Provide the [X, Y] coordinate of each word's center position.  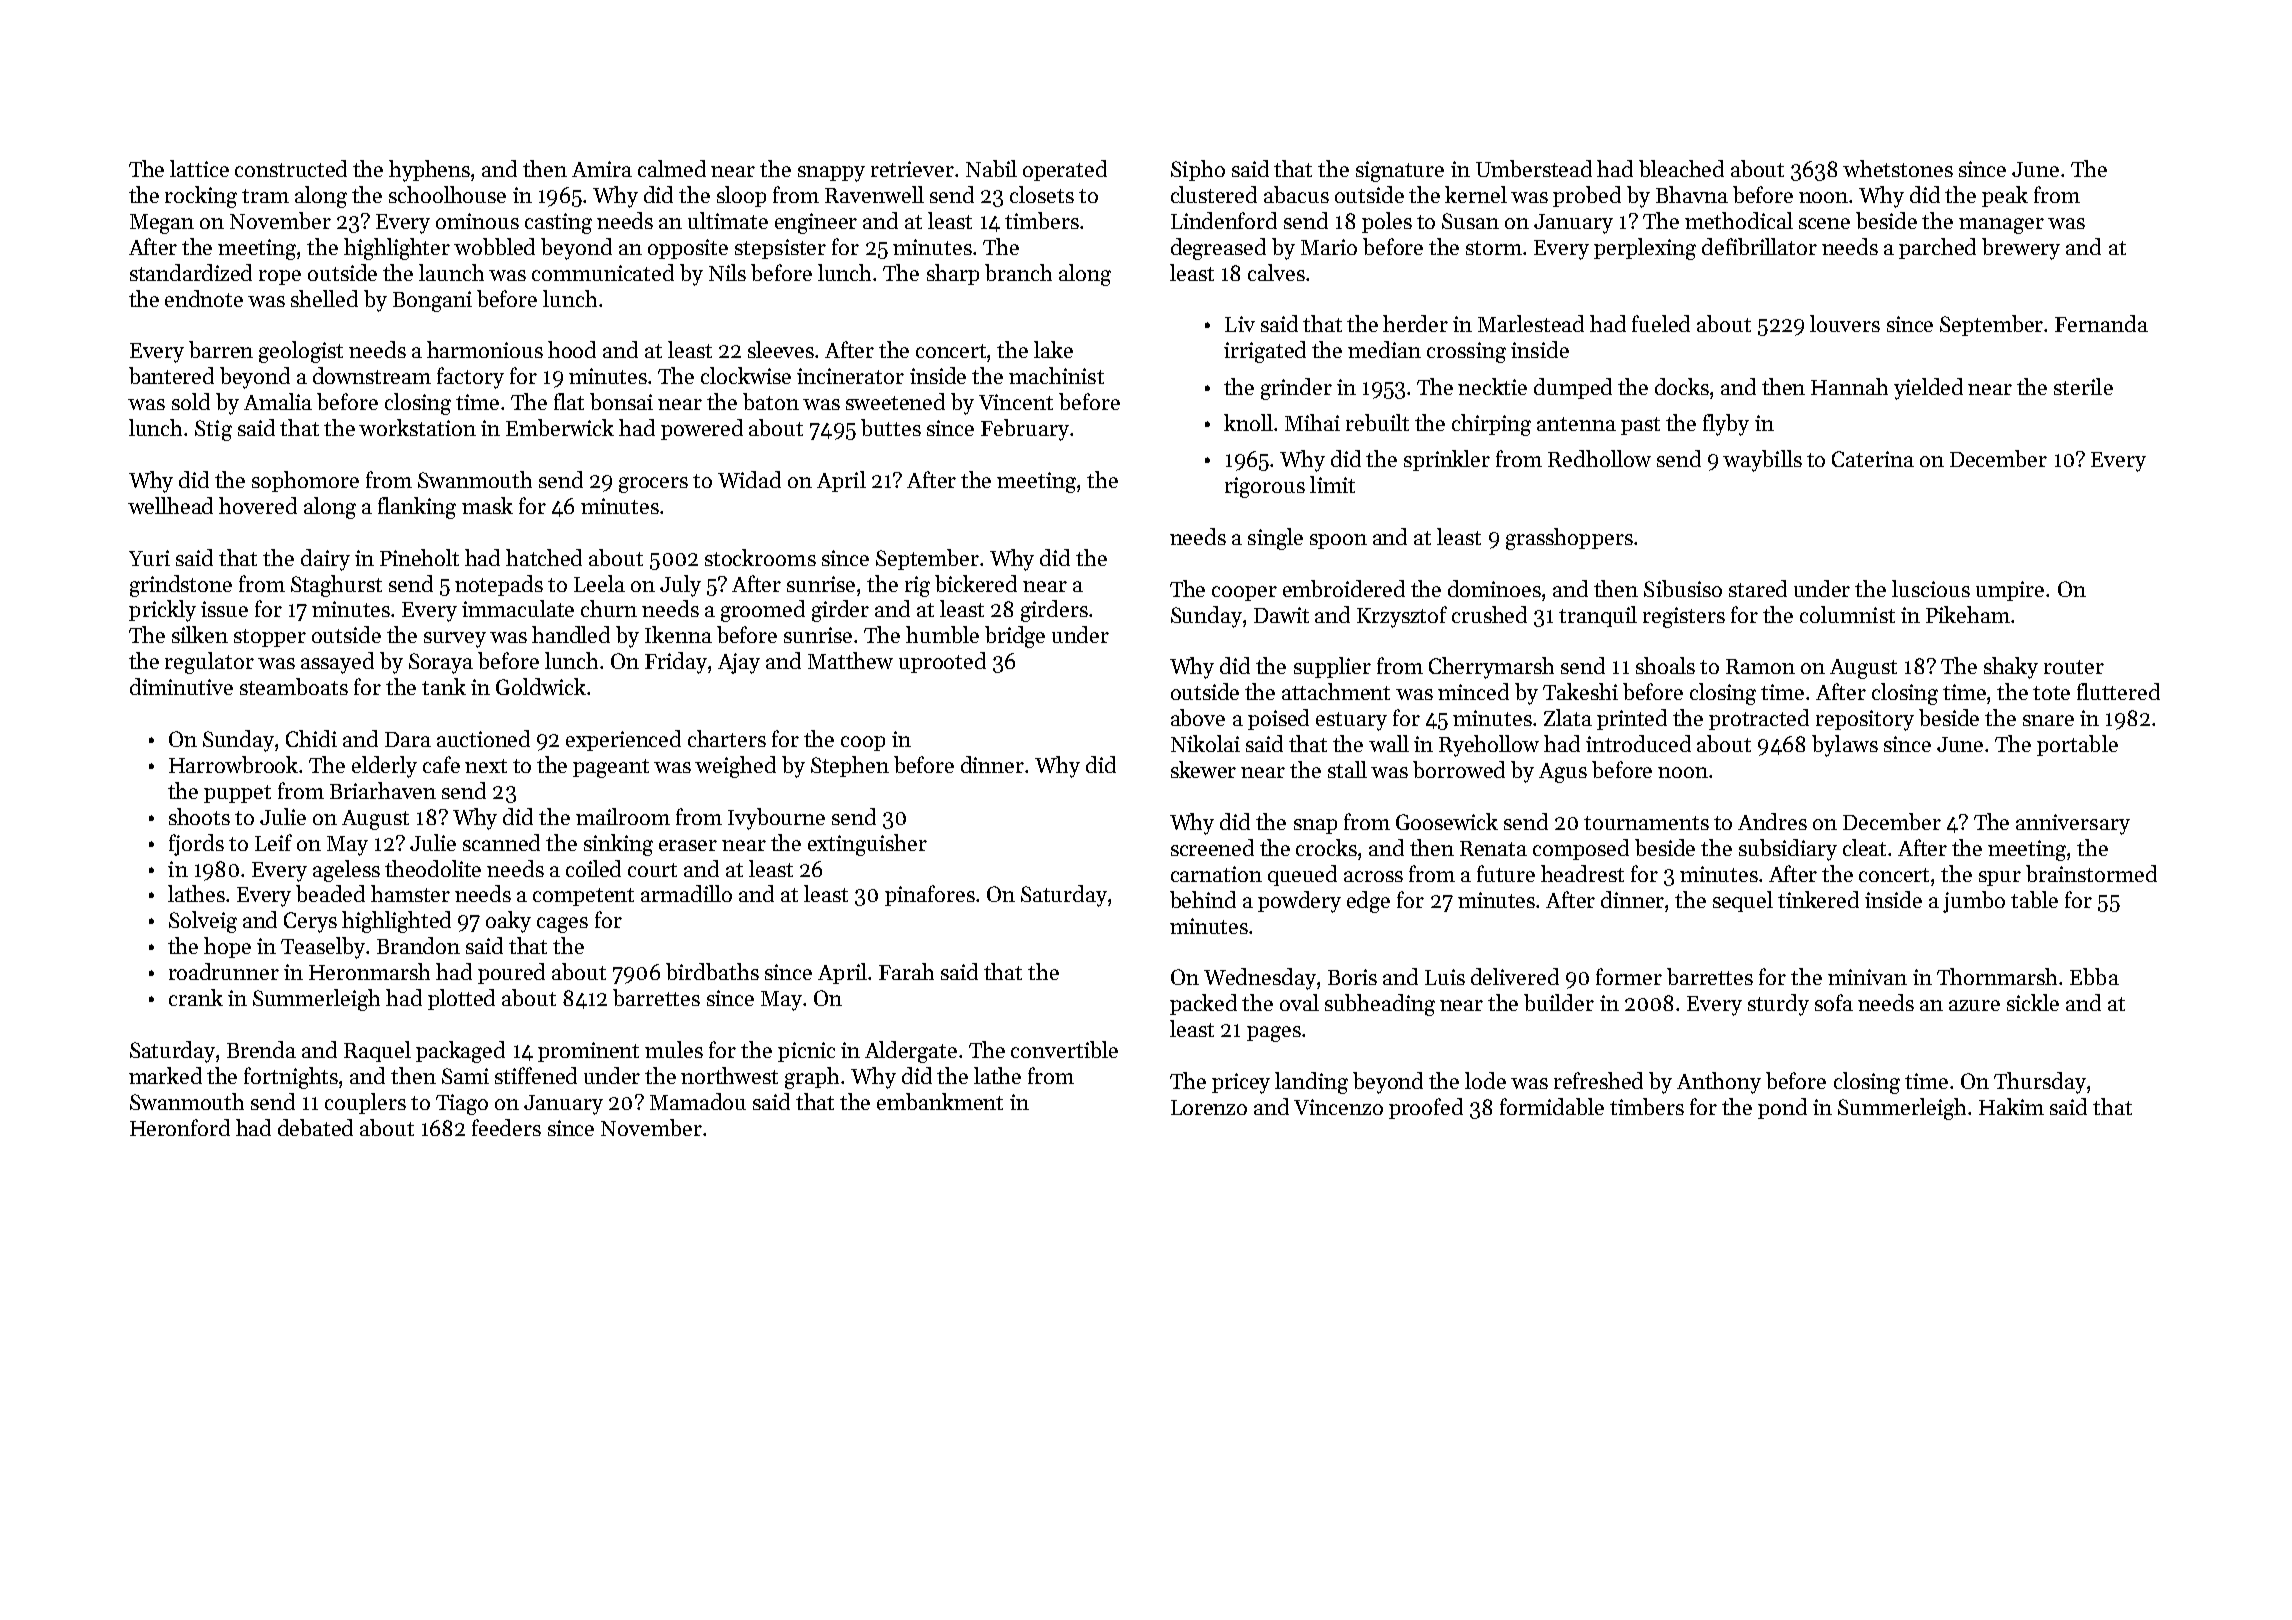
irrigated [1265, 352]
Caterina [1873, 459]
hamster [410, 893]
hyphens [429, 171]
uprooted [942, 662]
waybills [1762, 461]
